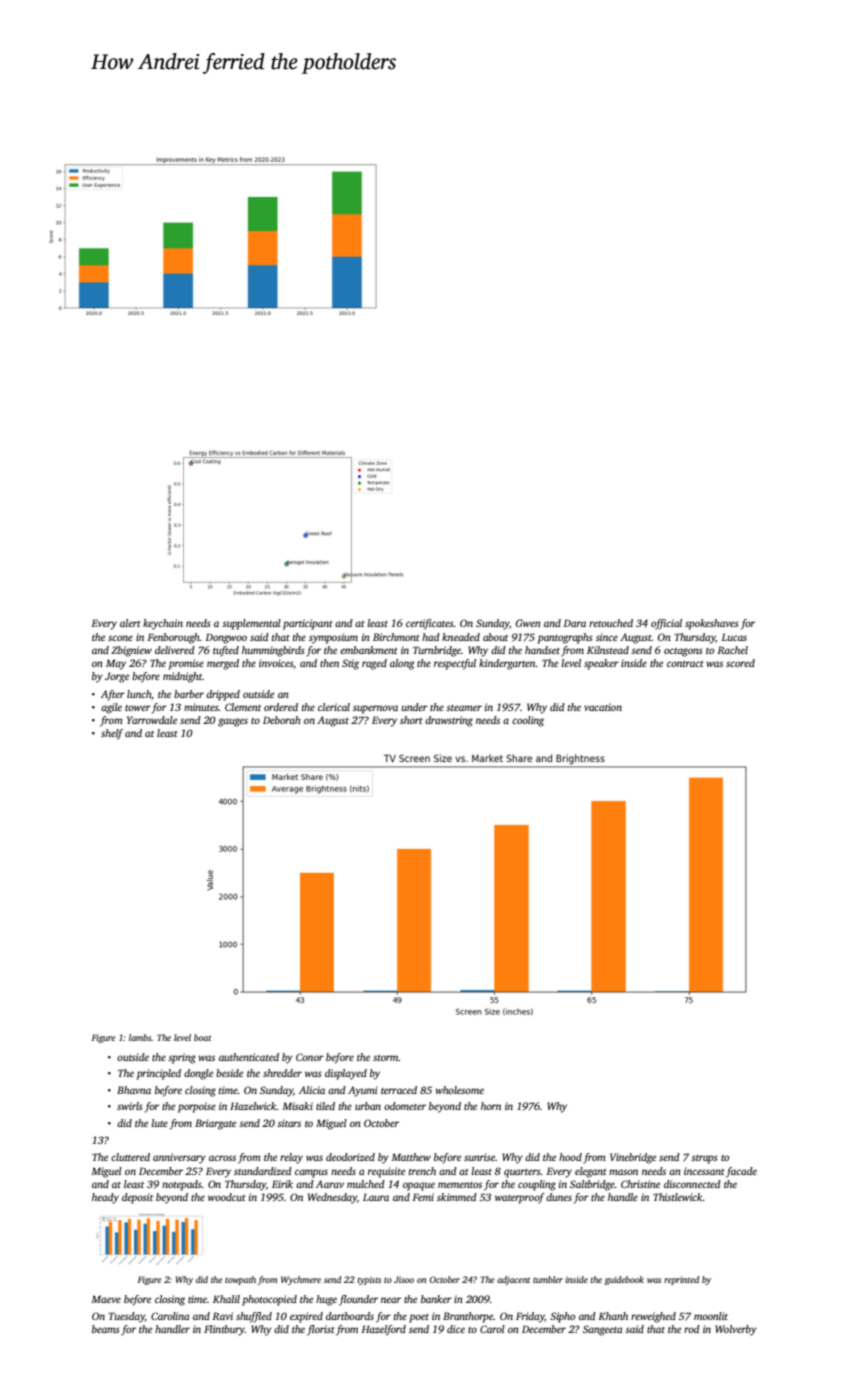 The height and width of the screenshot is (1400, 849). I want to click on certificates, so click(430, 624).
